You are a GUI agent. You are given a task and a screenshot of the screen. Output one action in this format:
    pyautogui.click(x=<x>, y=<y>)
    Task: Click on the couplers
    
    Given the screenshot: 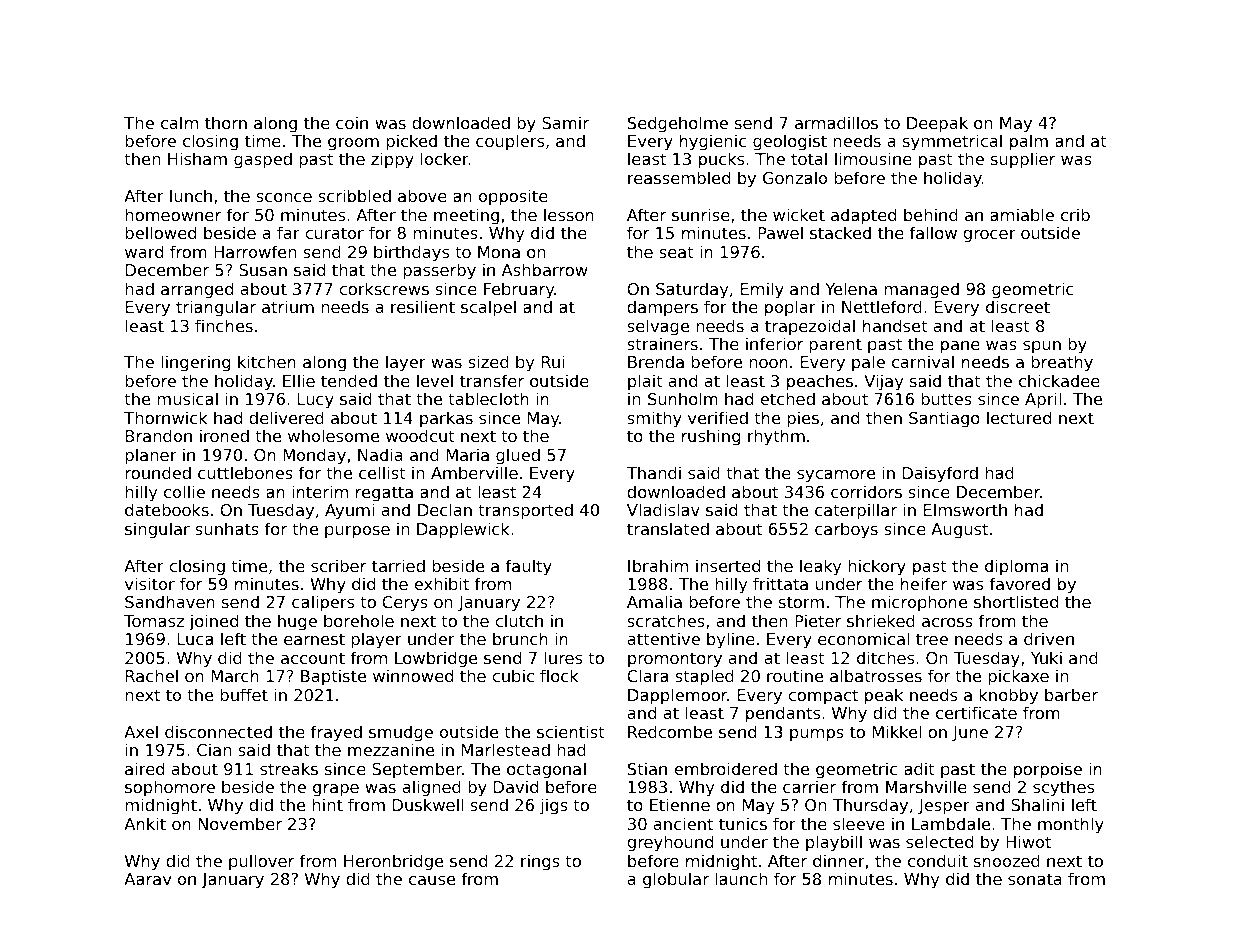 What is the action you would take?
    pyautogui.click(x=510, y=142)
